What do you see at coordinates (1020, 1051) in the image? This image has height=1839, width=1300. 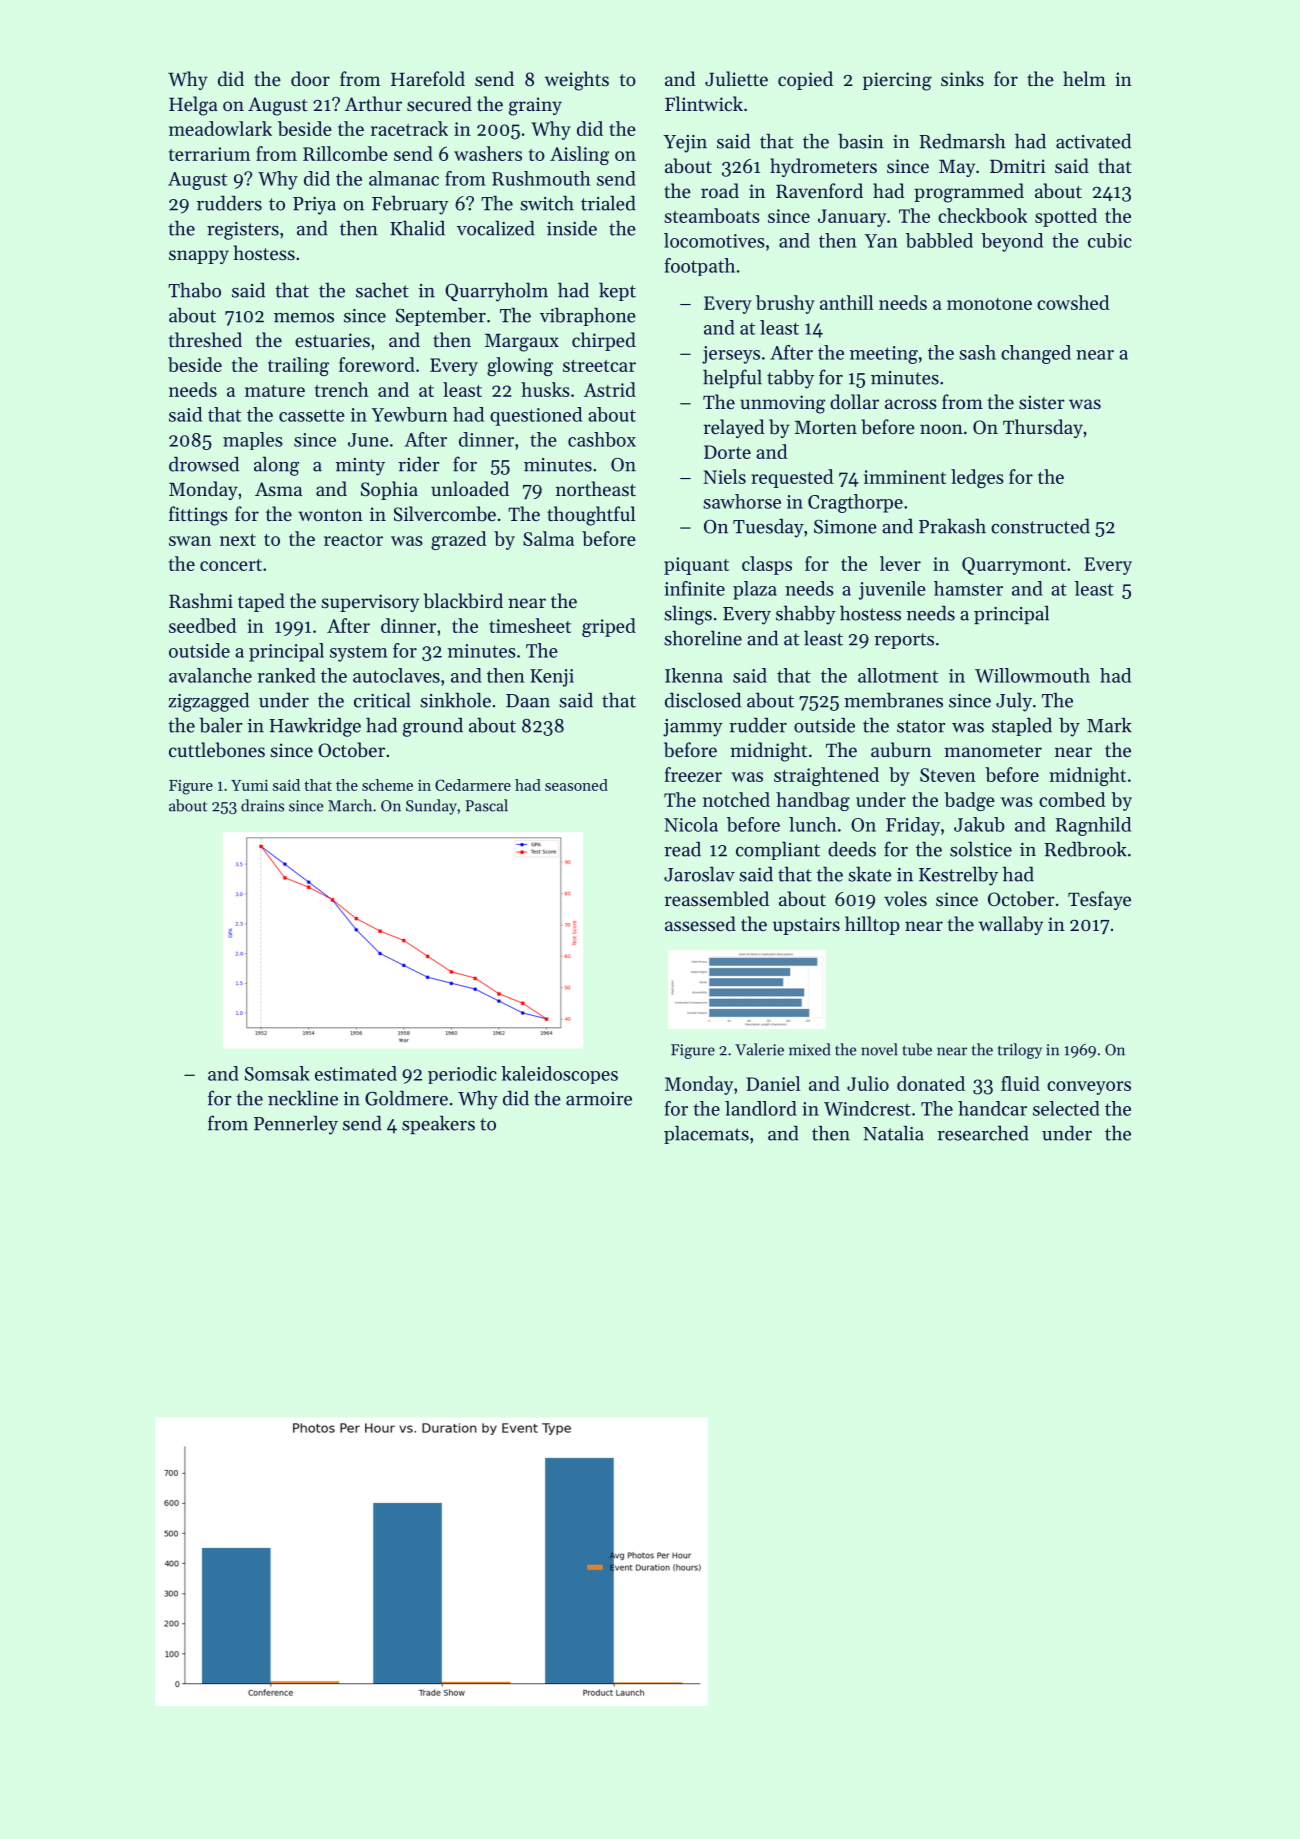 I see `trilogy` at bounding box center [1020, 1051].
